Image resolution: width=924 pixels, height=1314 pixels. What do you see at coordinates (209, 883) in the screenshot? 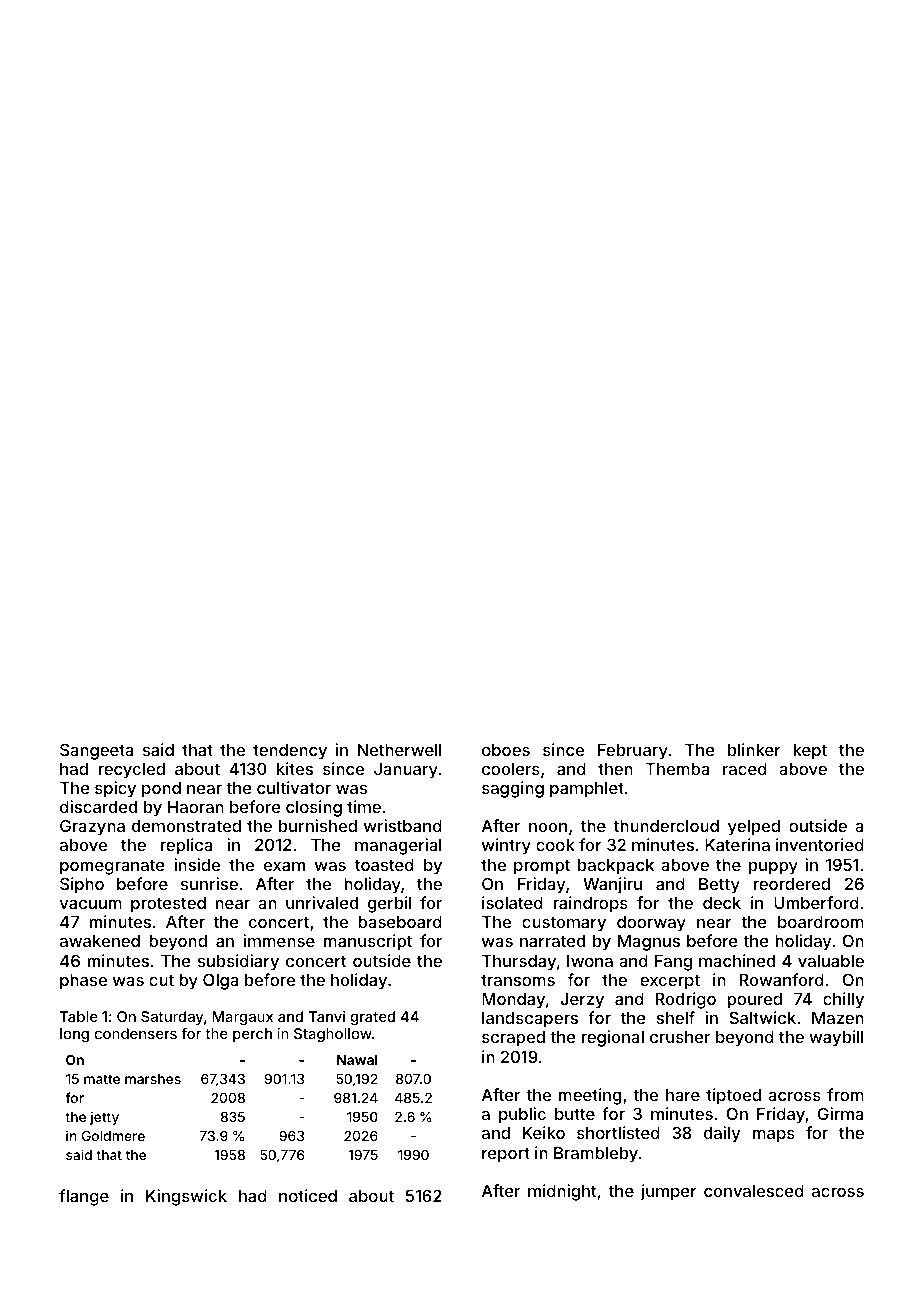
I see `sunrise` at bounding box center [209, 883].
